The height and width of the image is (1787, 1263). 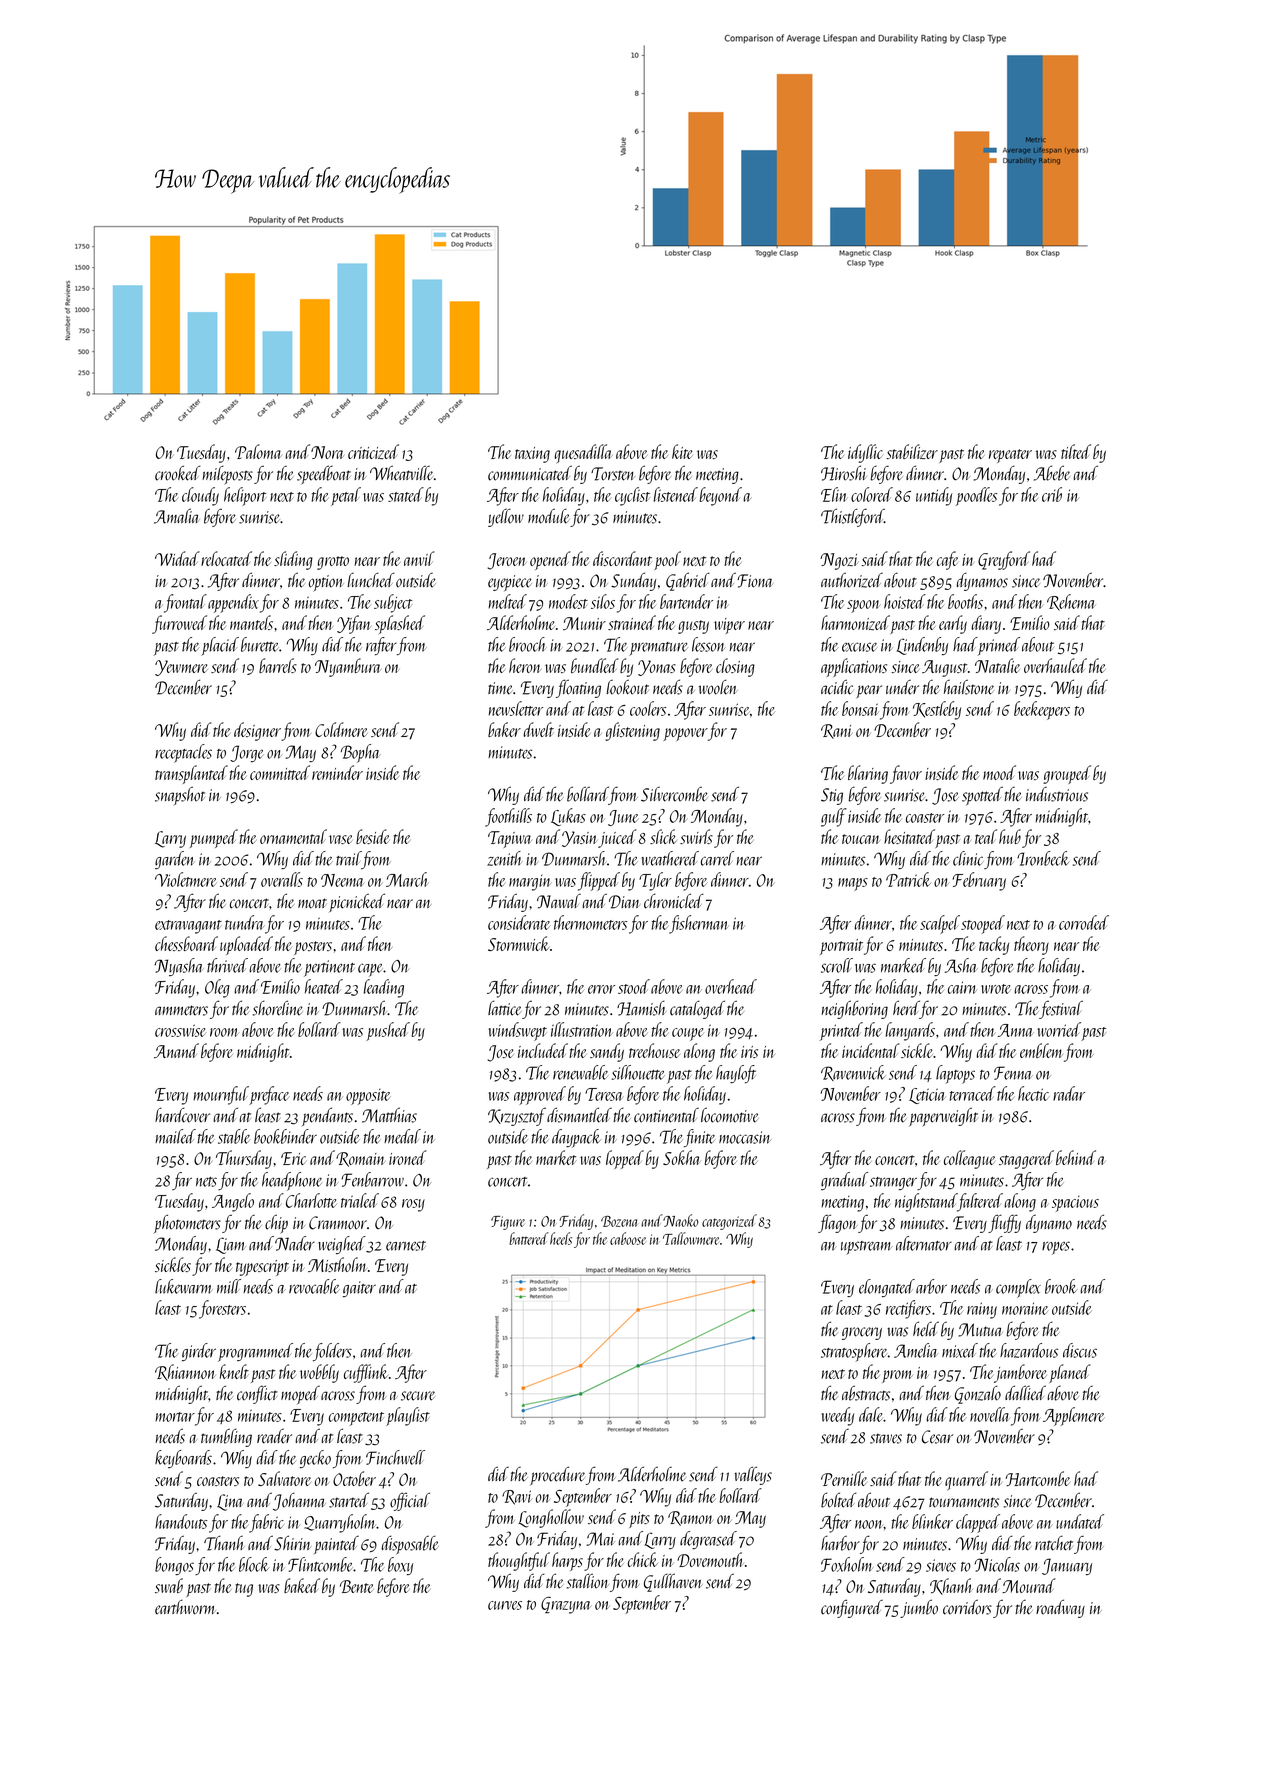 I want to click on earthworm, so click(x=185, y=1607).
